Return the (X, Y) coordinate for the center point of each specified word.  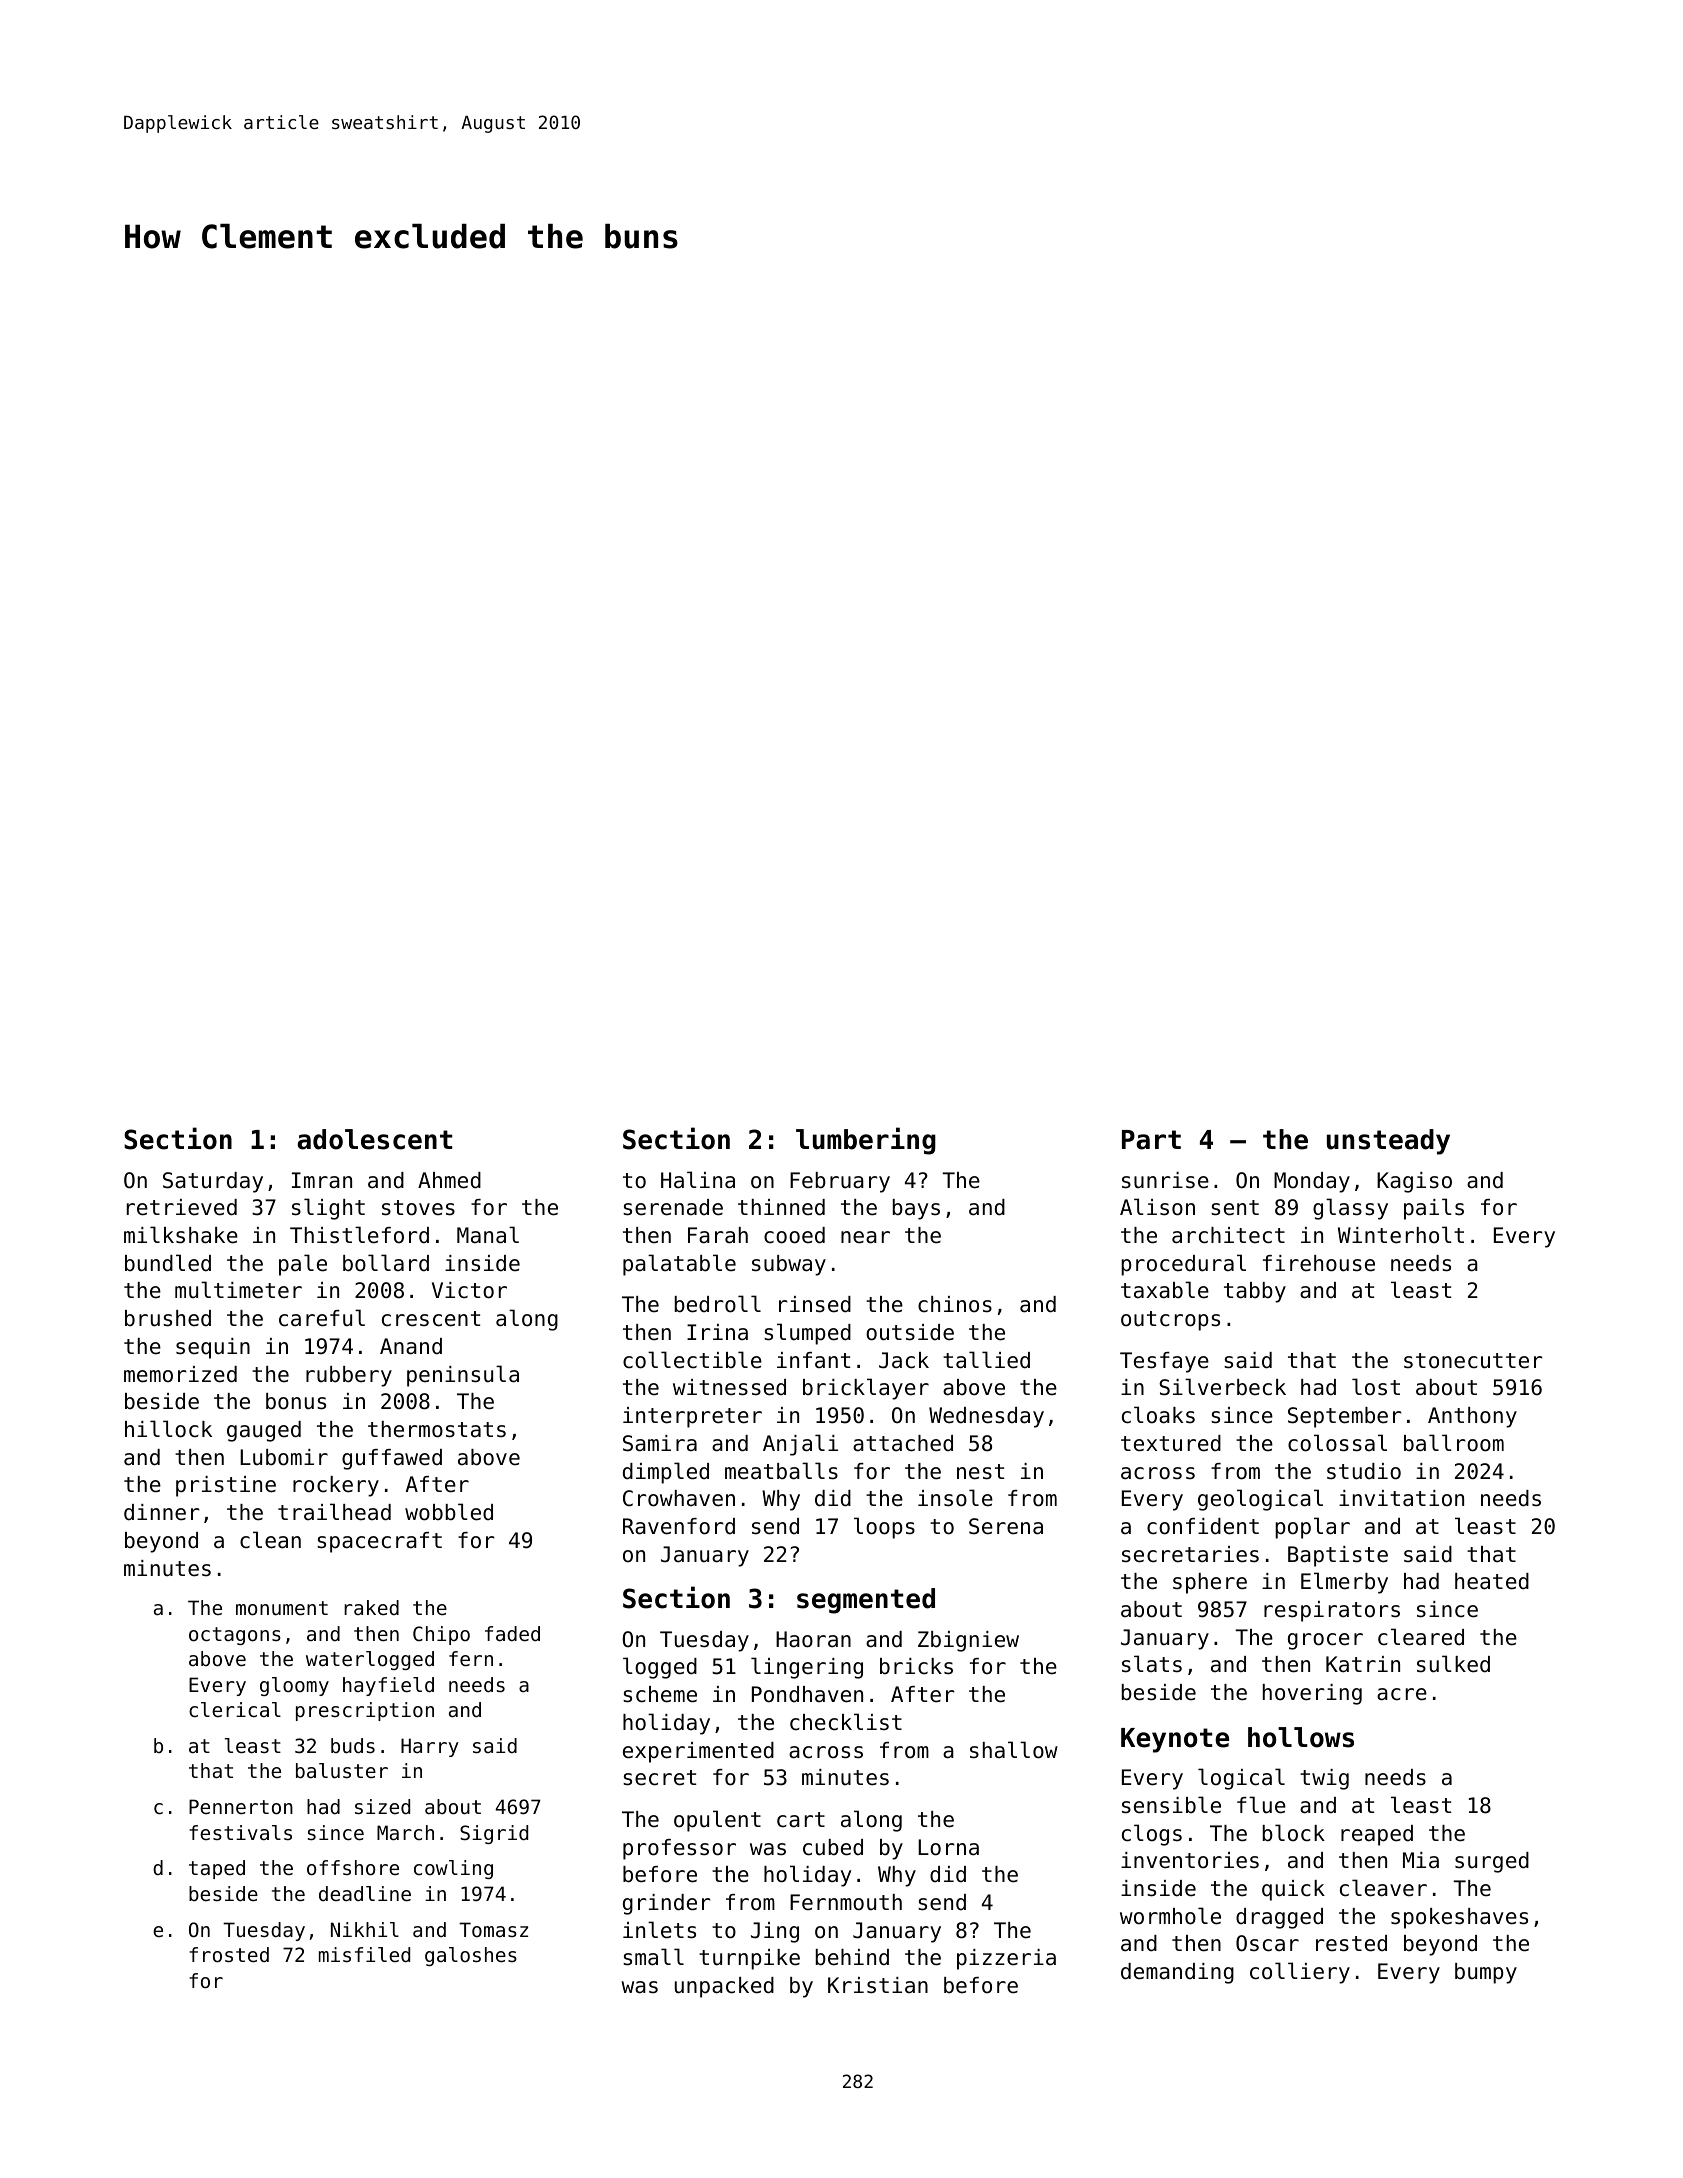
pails (1434, 1209)
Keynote (1175, 1740)
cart (801, 1820)
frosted (229, 1955)
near (865, 1237)
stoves (418, 1208)
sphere (1210, 1583)
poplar (1312, 1528)
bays (916, 1209)
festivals (240, 1832)
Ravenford (679, 1526)
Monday (1312, 1182)
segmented (866, 1601)
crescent (431, 1319)
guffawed (392, 1459)
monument (282, 1608)
